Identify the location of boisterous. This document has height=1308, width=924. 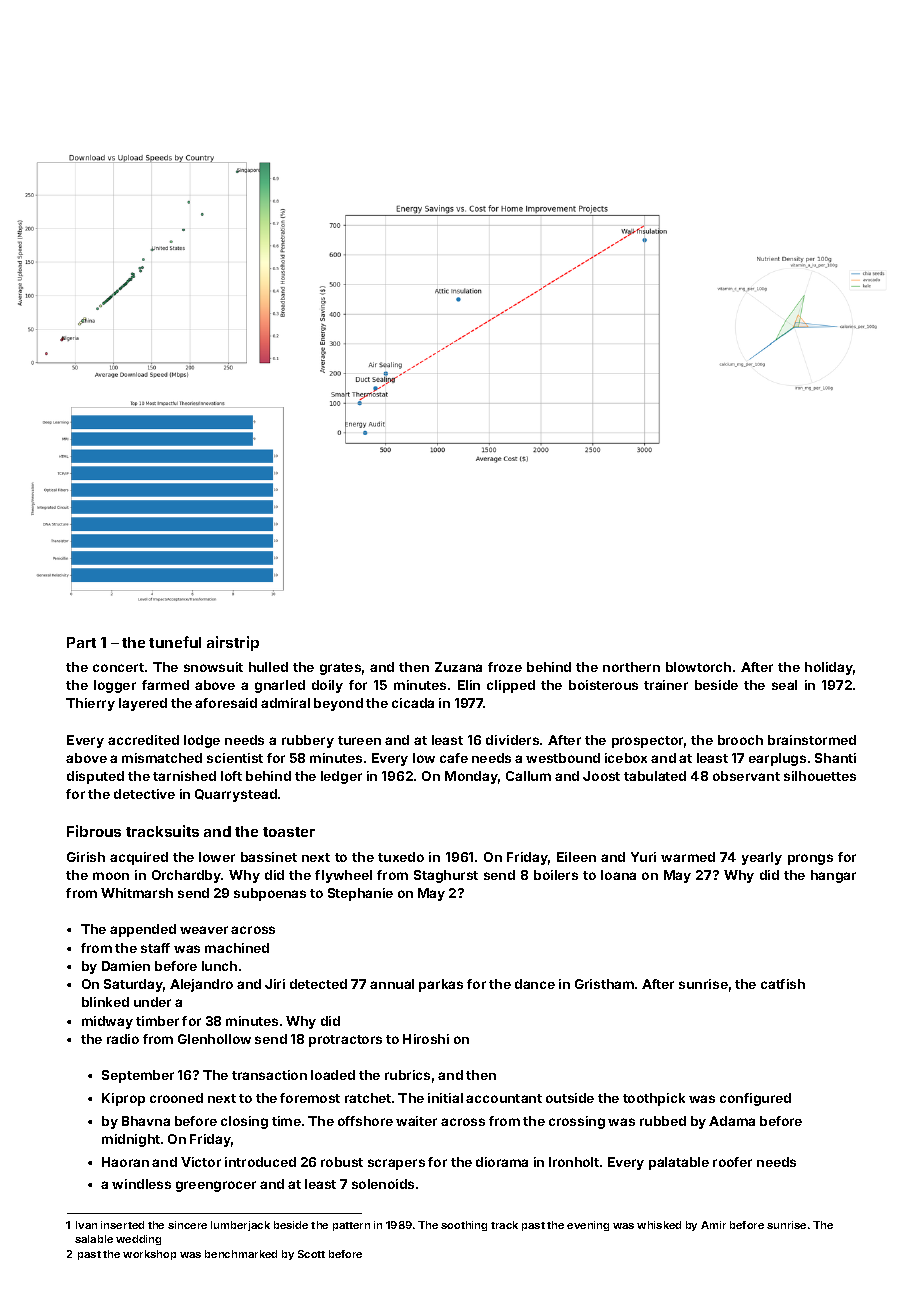
(603, 685).
